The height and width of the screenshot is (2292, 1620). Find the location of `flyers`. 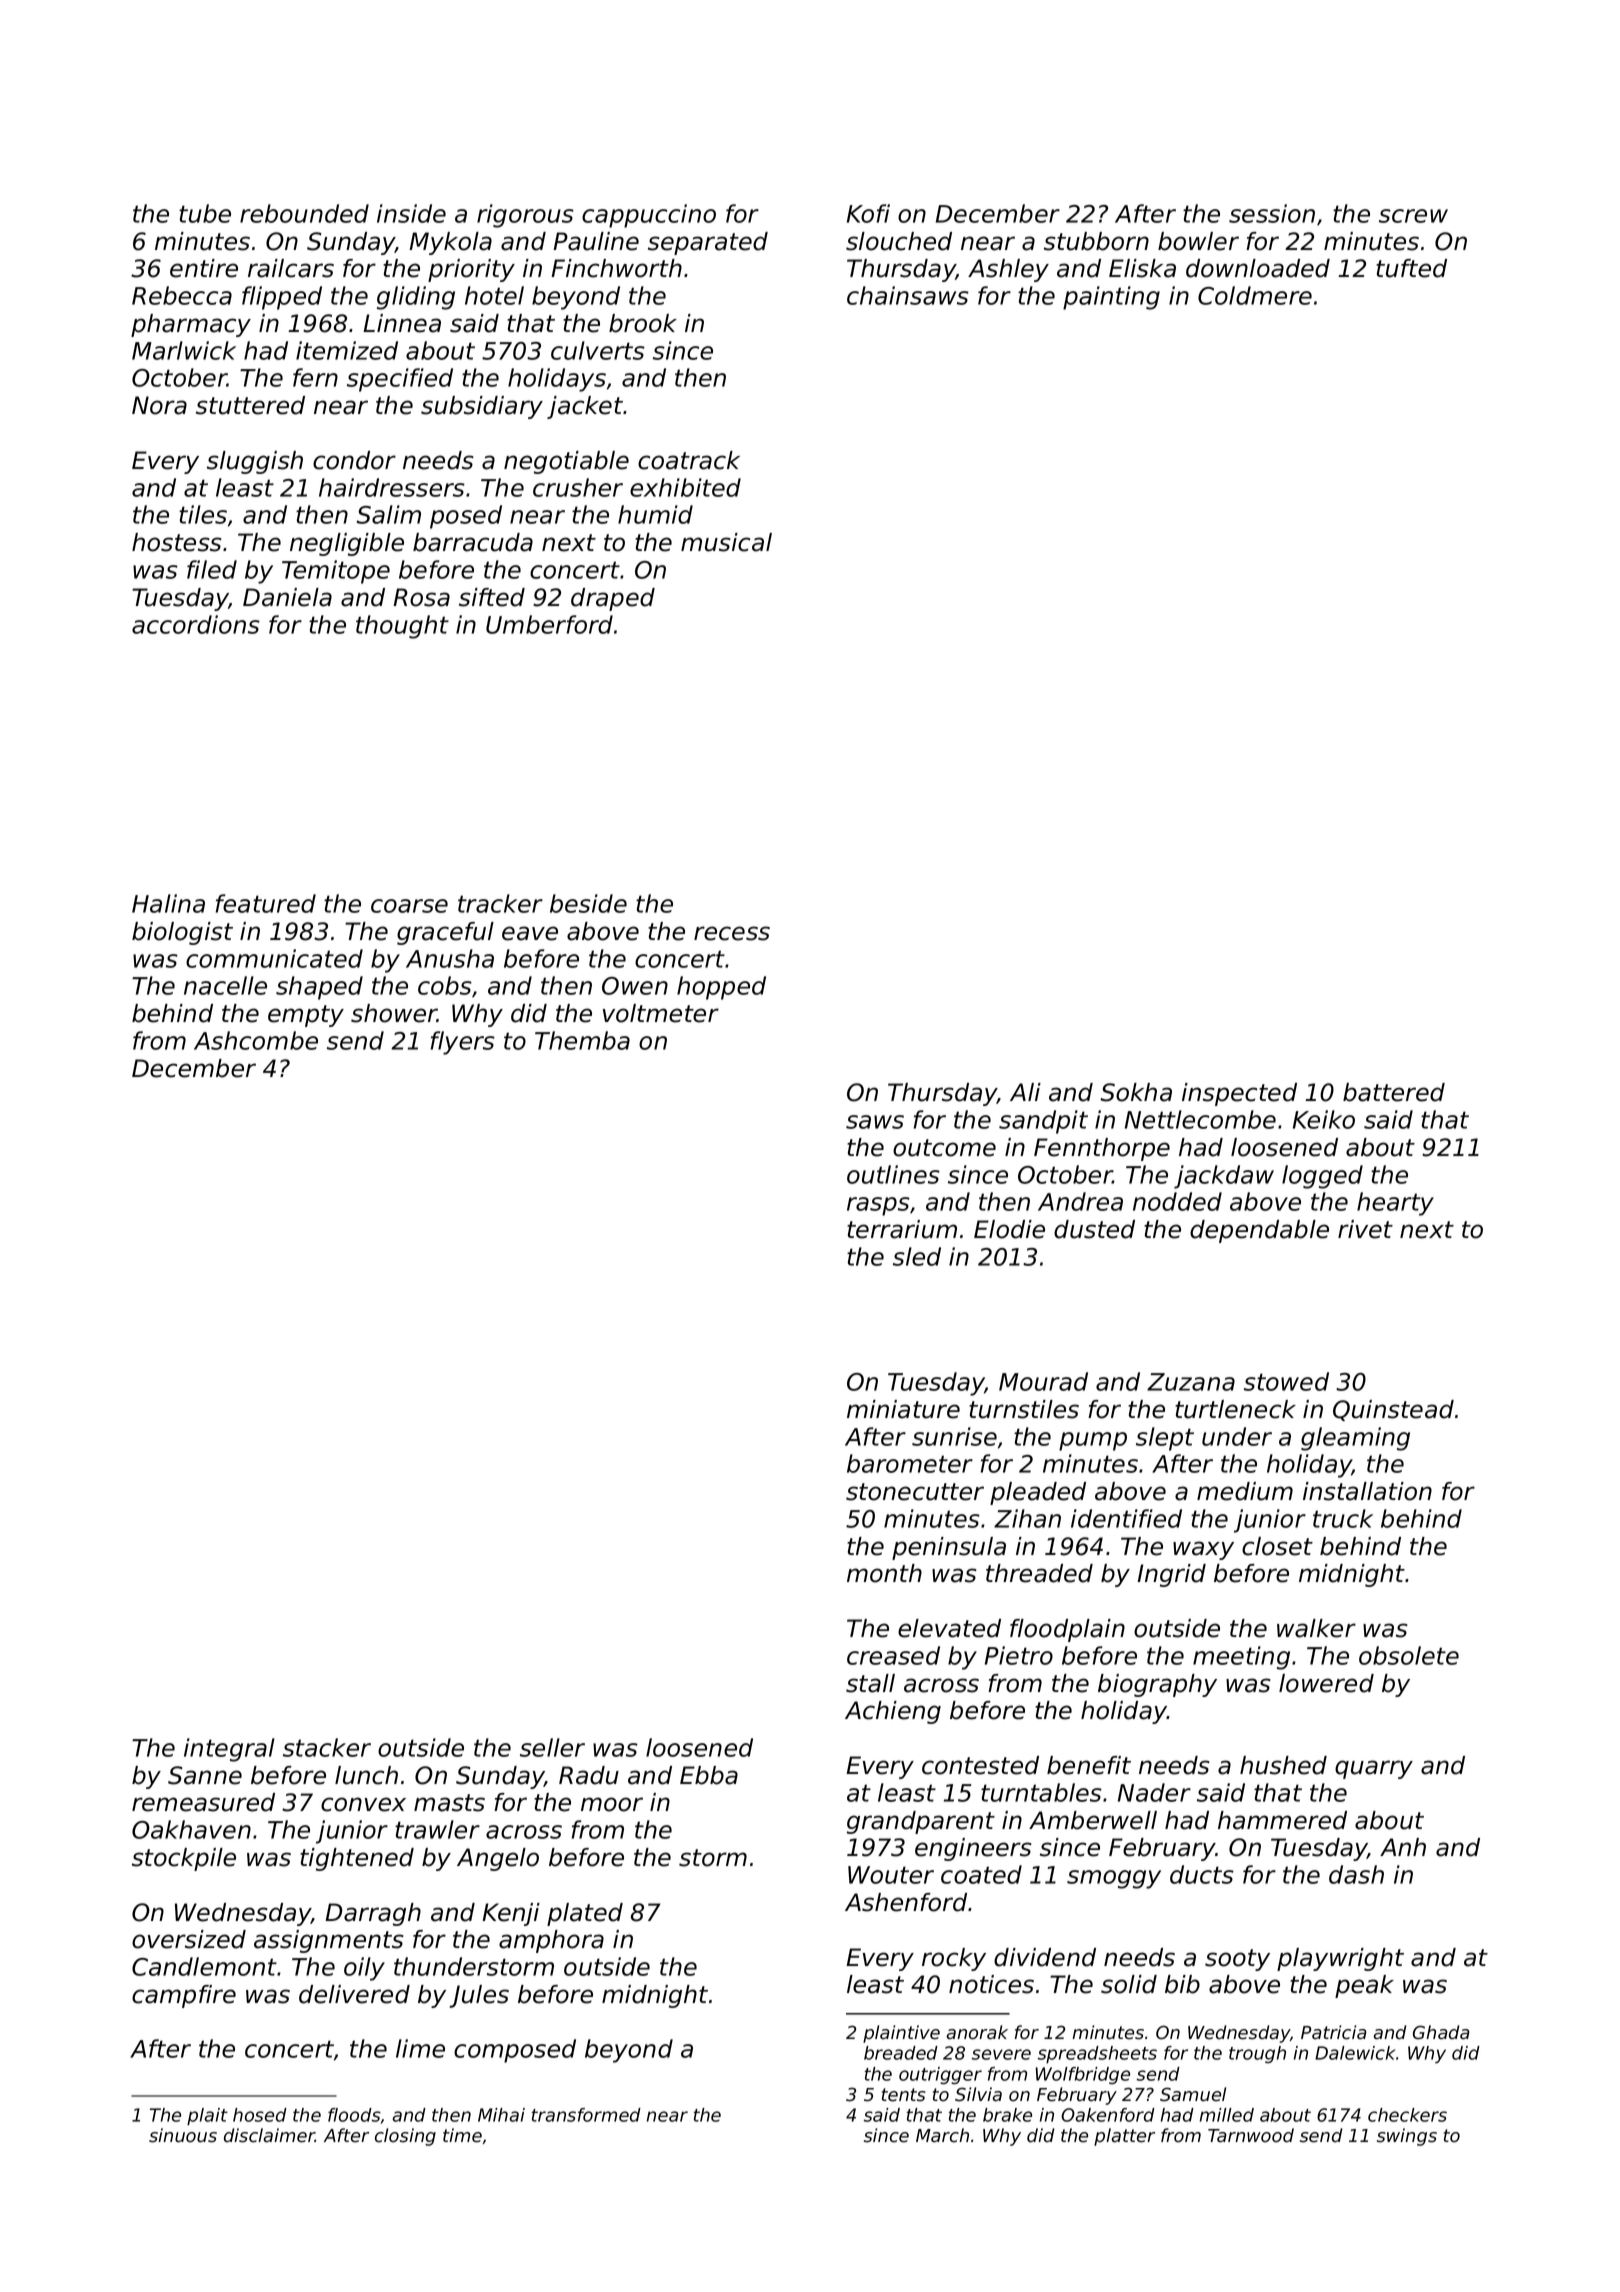

flyers is located at coordinates (462, 1043).
